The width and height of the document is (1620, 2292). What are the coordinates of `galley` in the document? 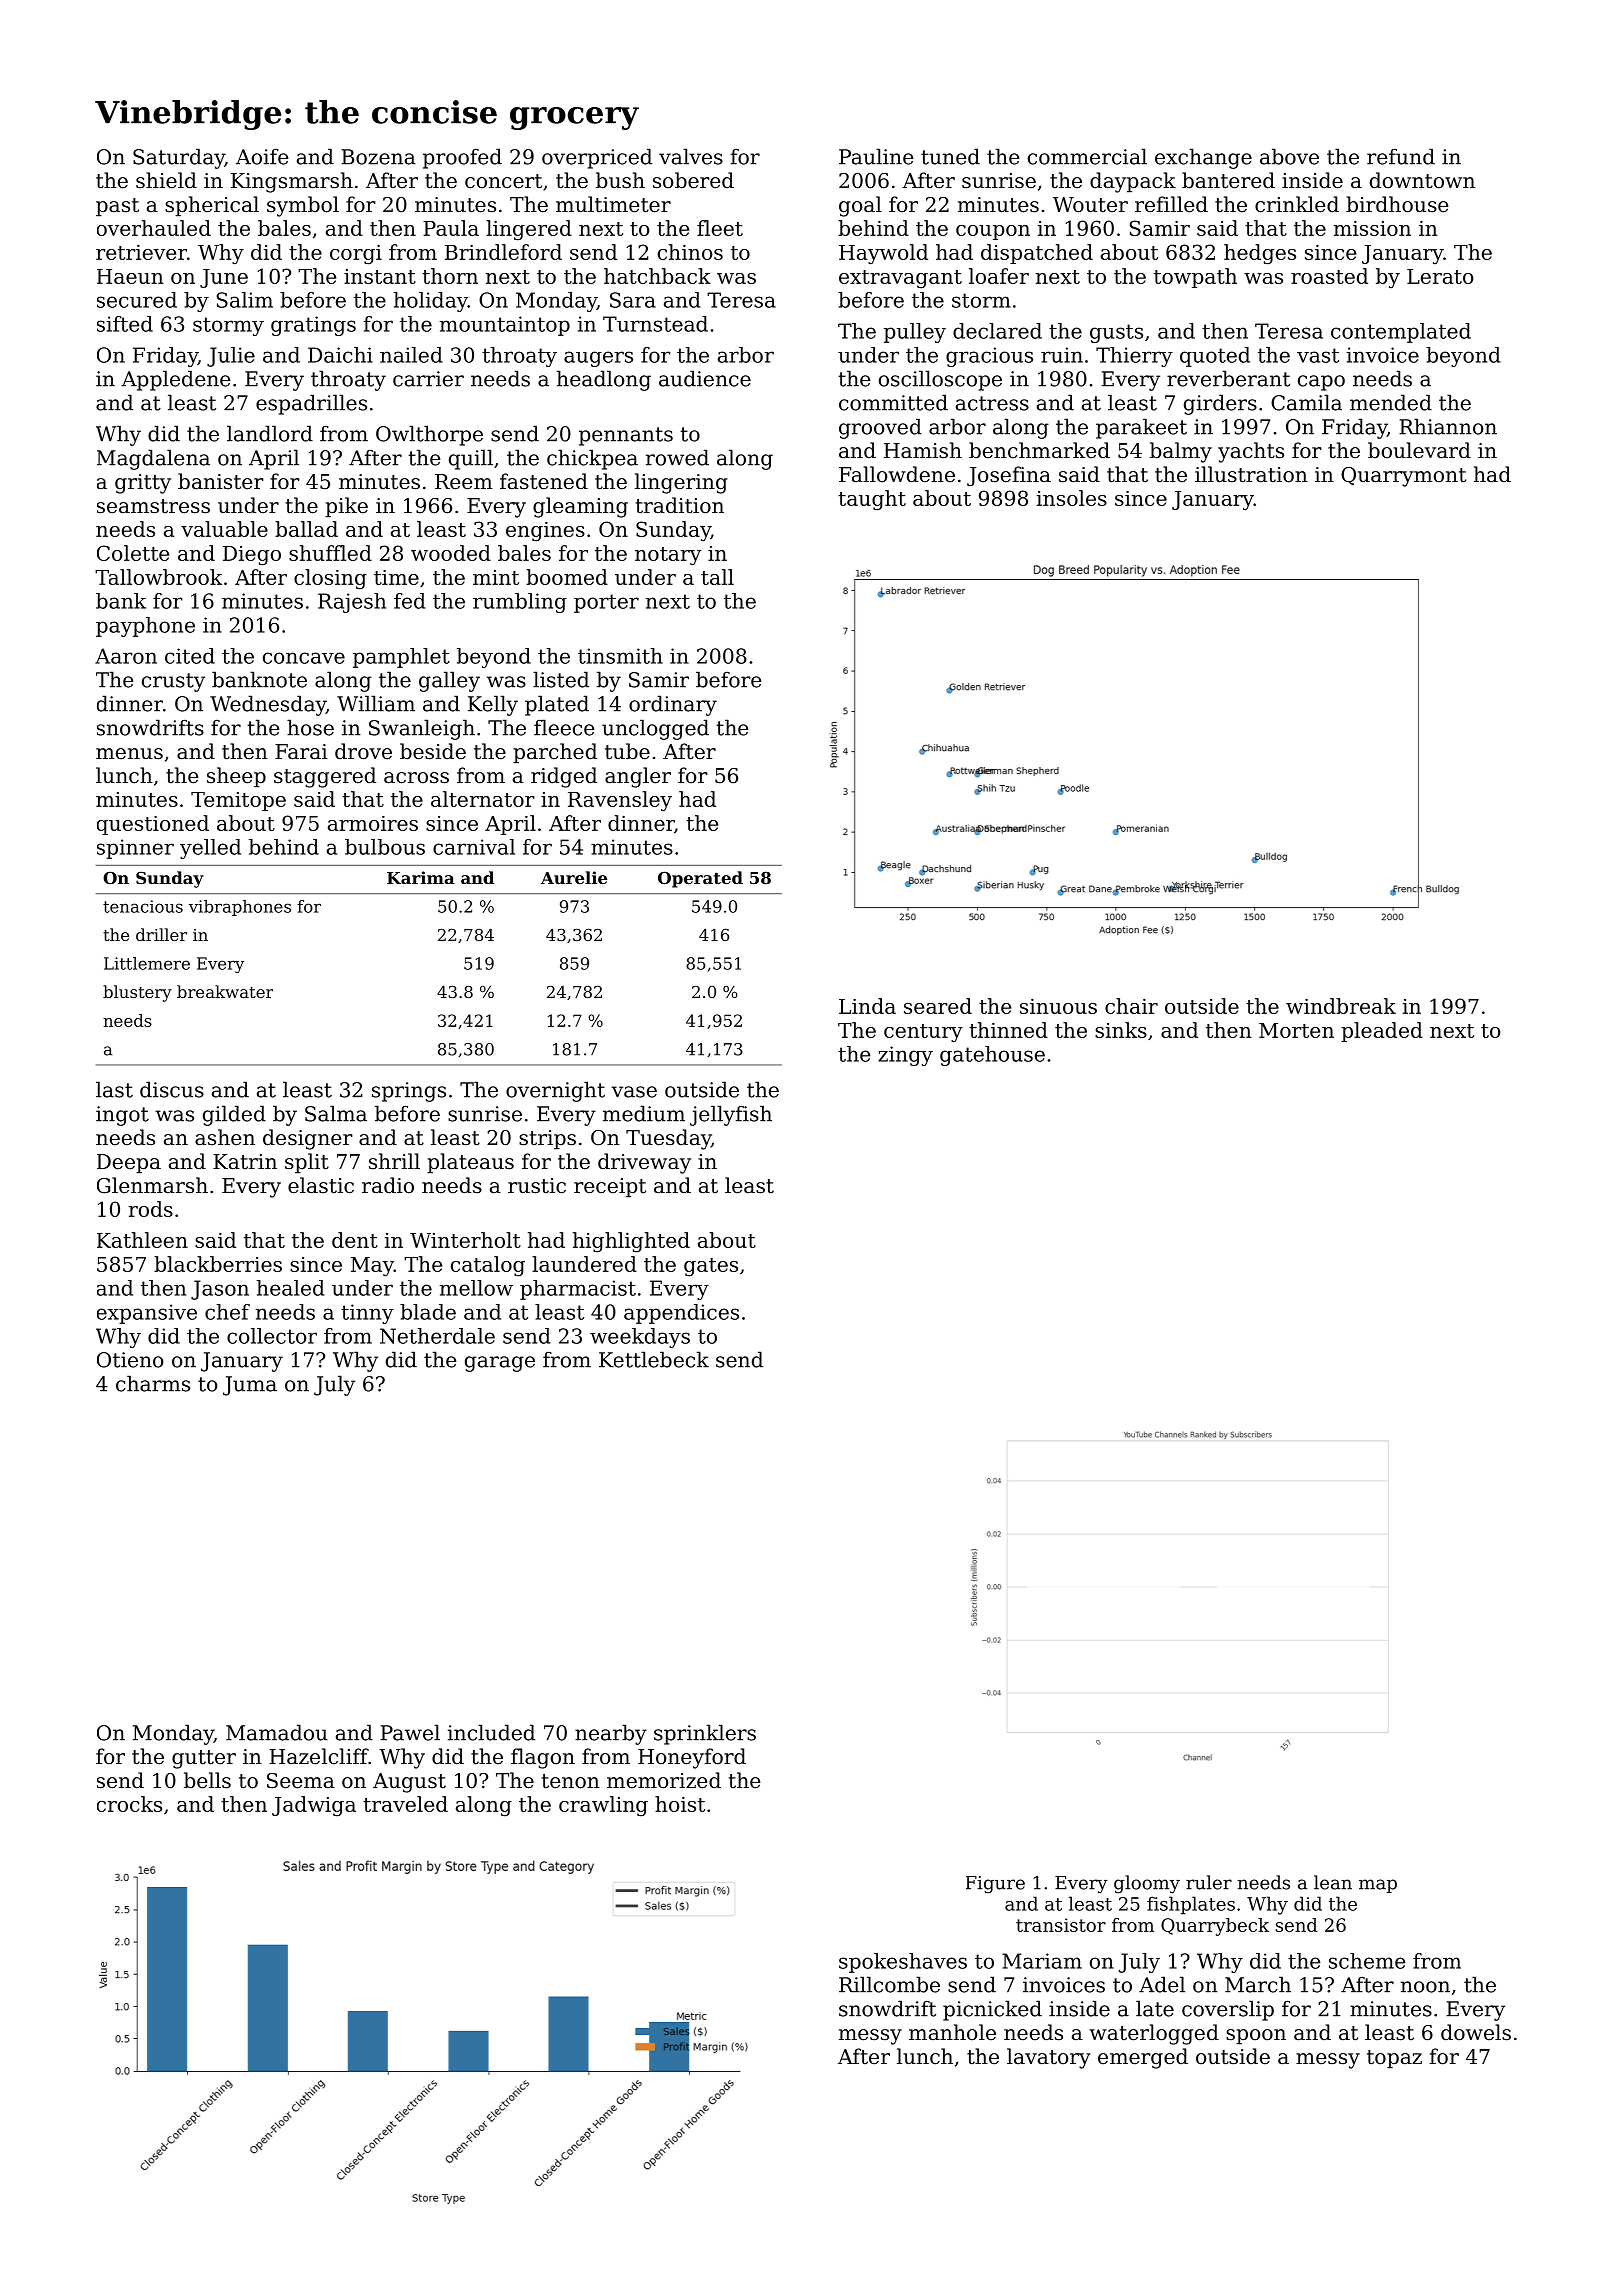 It's located at (449, 681).
